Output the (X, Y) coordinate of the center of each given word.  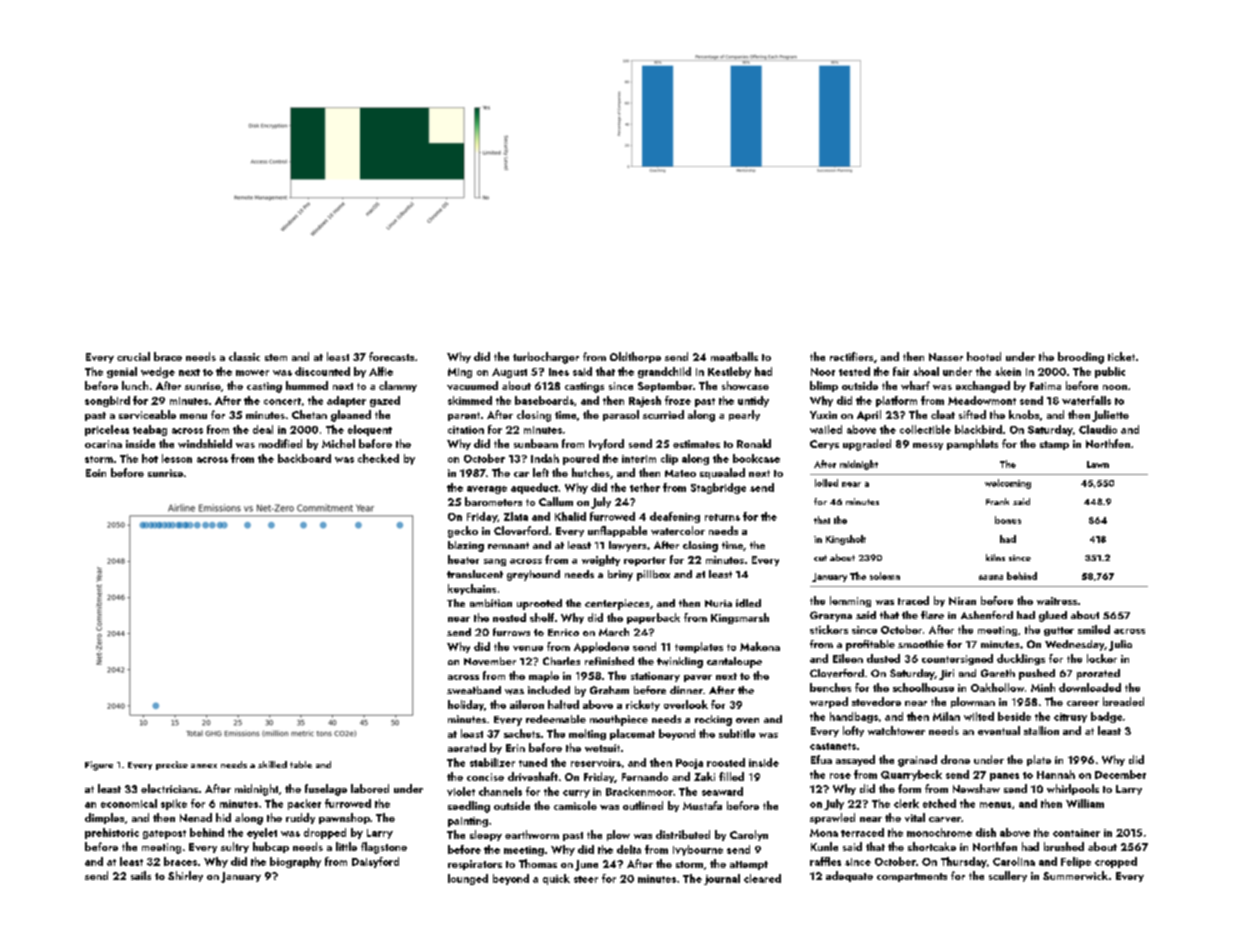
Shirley (185, 876)
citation (466, 430)
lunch (135, 385)
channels (500, 791)
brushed (1064, 846)
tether (645, 487)
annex (204, 766)
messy (928, 446)
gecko (463, 532)
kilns (995, 557)
